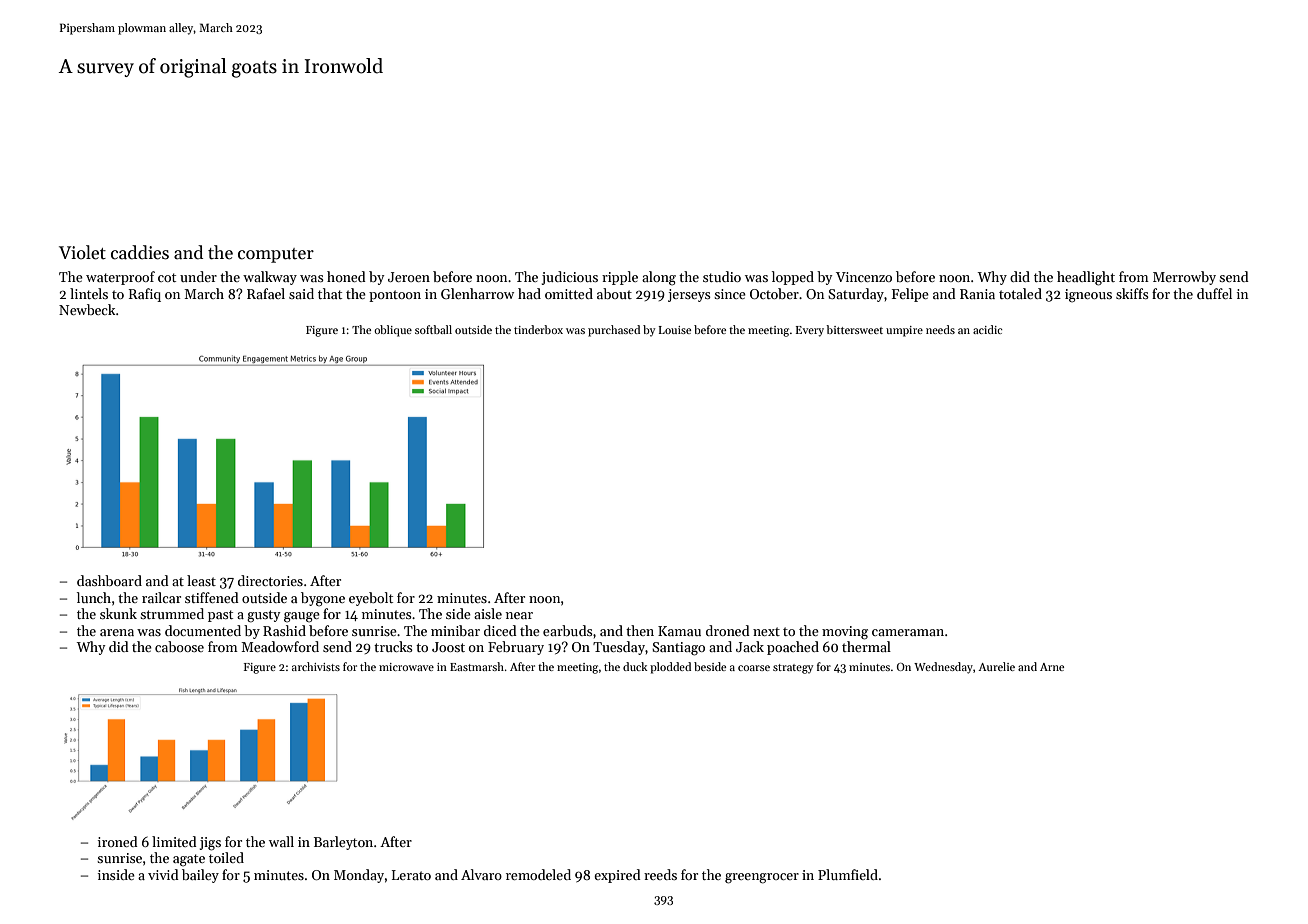  What do you see at coordinates (866, 646) in the screenshot?
I see `thermal` at bounding box center [866, 646].
